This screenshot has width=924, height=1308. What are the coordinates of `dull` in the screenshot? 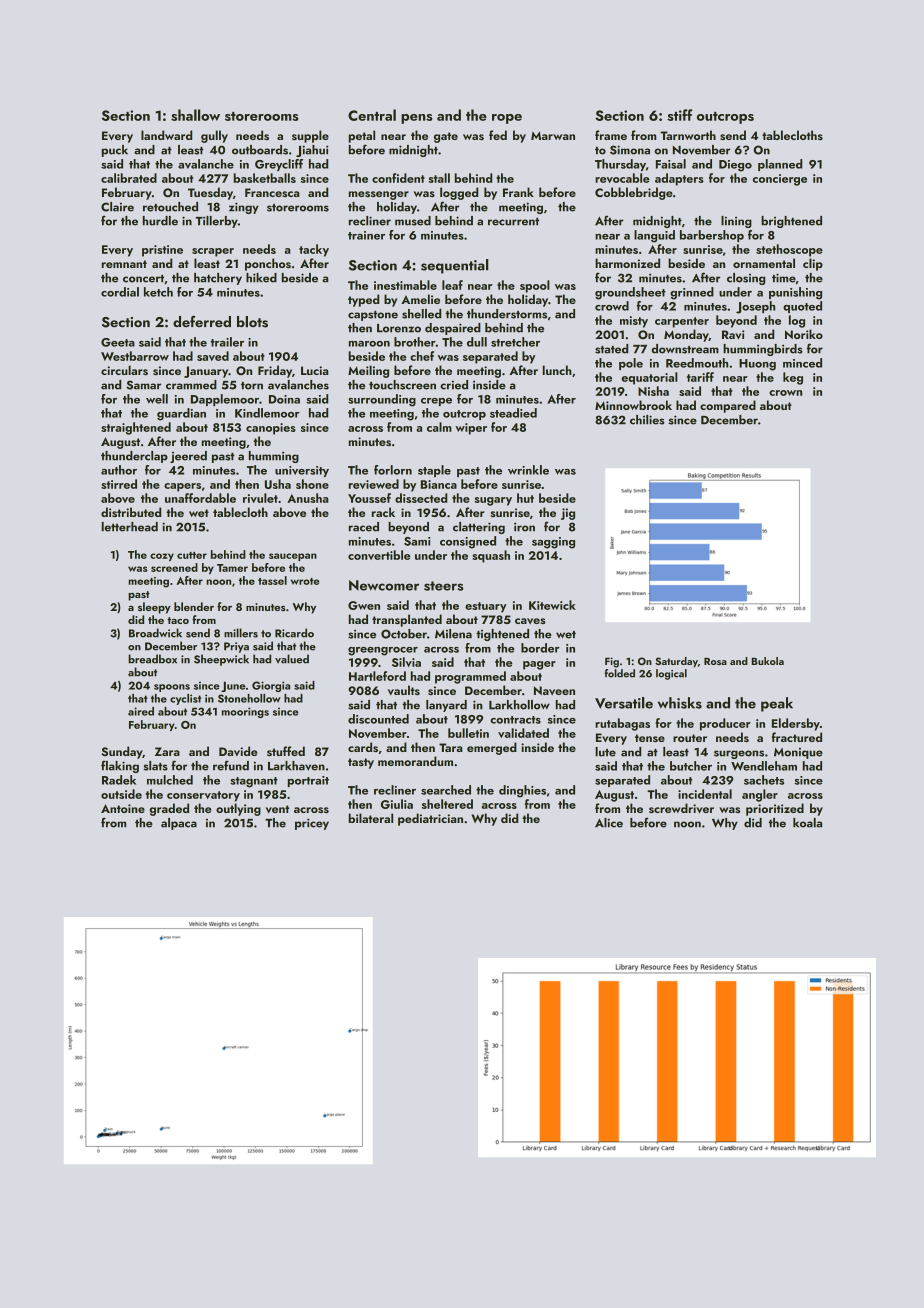 It's located at (477, 342).
